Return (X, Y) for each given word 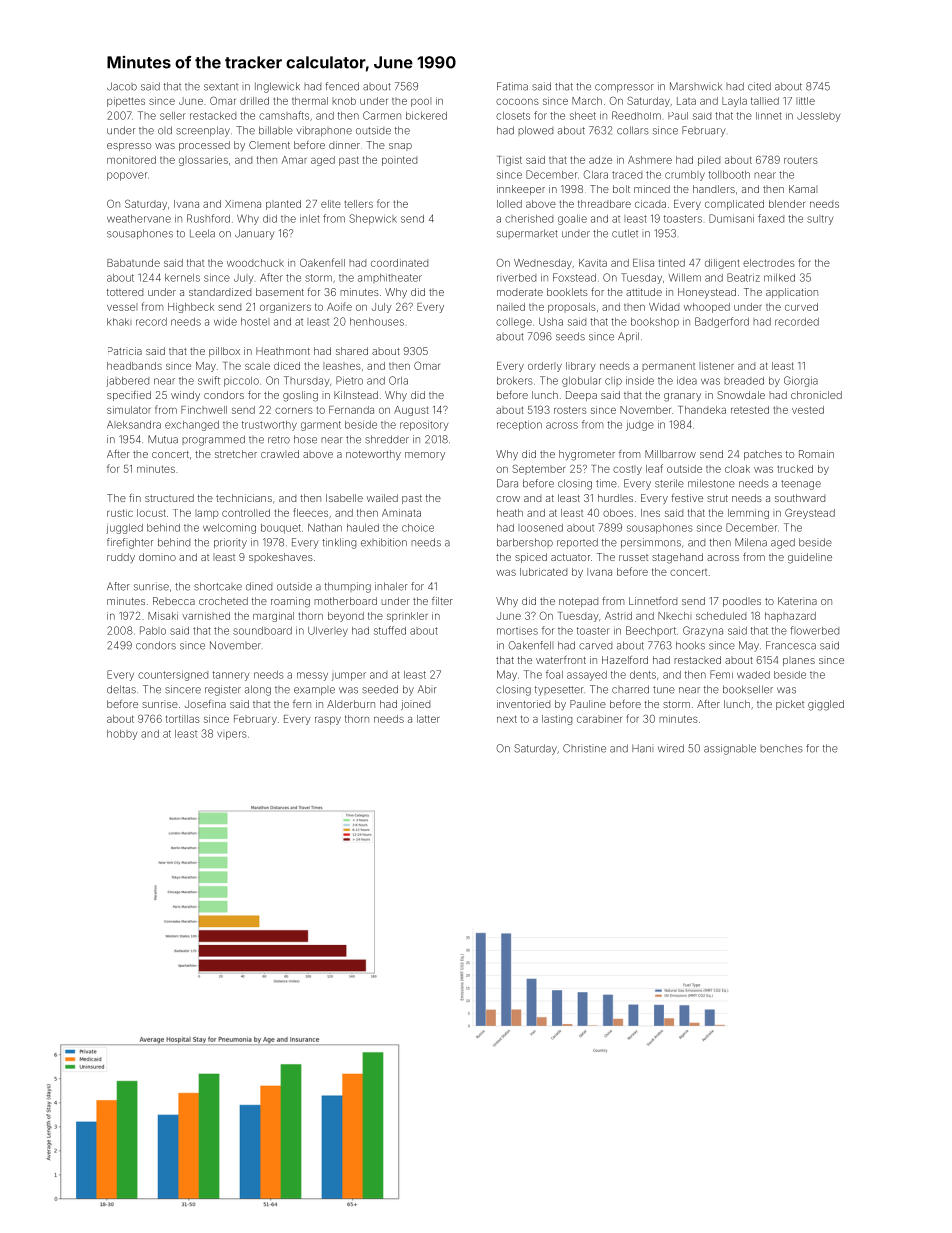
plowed (535, 131)
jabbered (127, 382)
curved (801, 307)
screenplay (203, 131)
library (581, 367)
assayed (587, 676)
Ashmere (650, 160)
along (258, 690)
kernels (182, 278)
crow (508, 499)
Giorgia (801, 381)
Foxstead (574, 277)
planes (799, 661)
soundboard (262, 631)
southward (800, 498)
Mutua (163, 439)
